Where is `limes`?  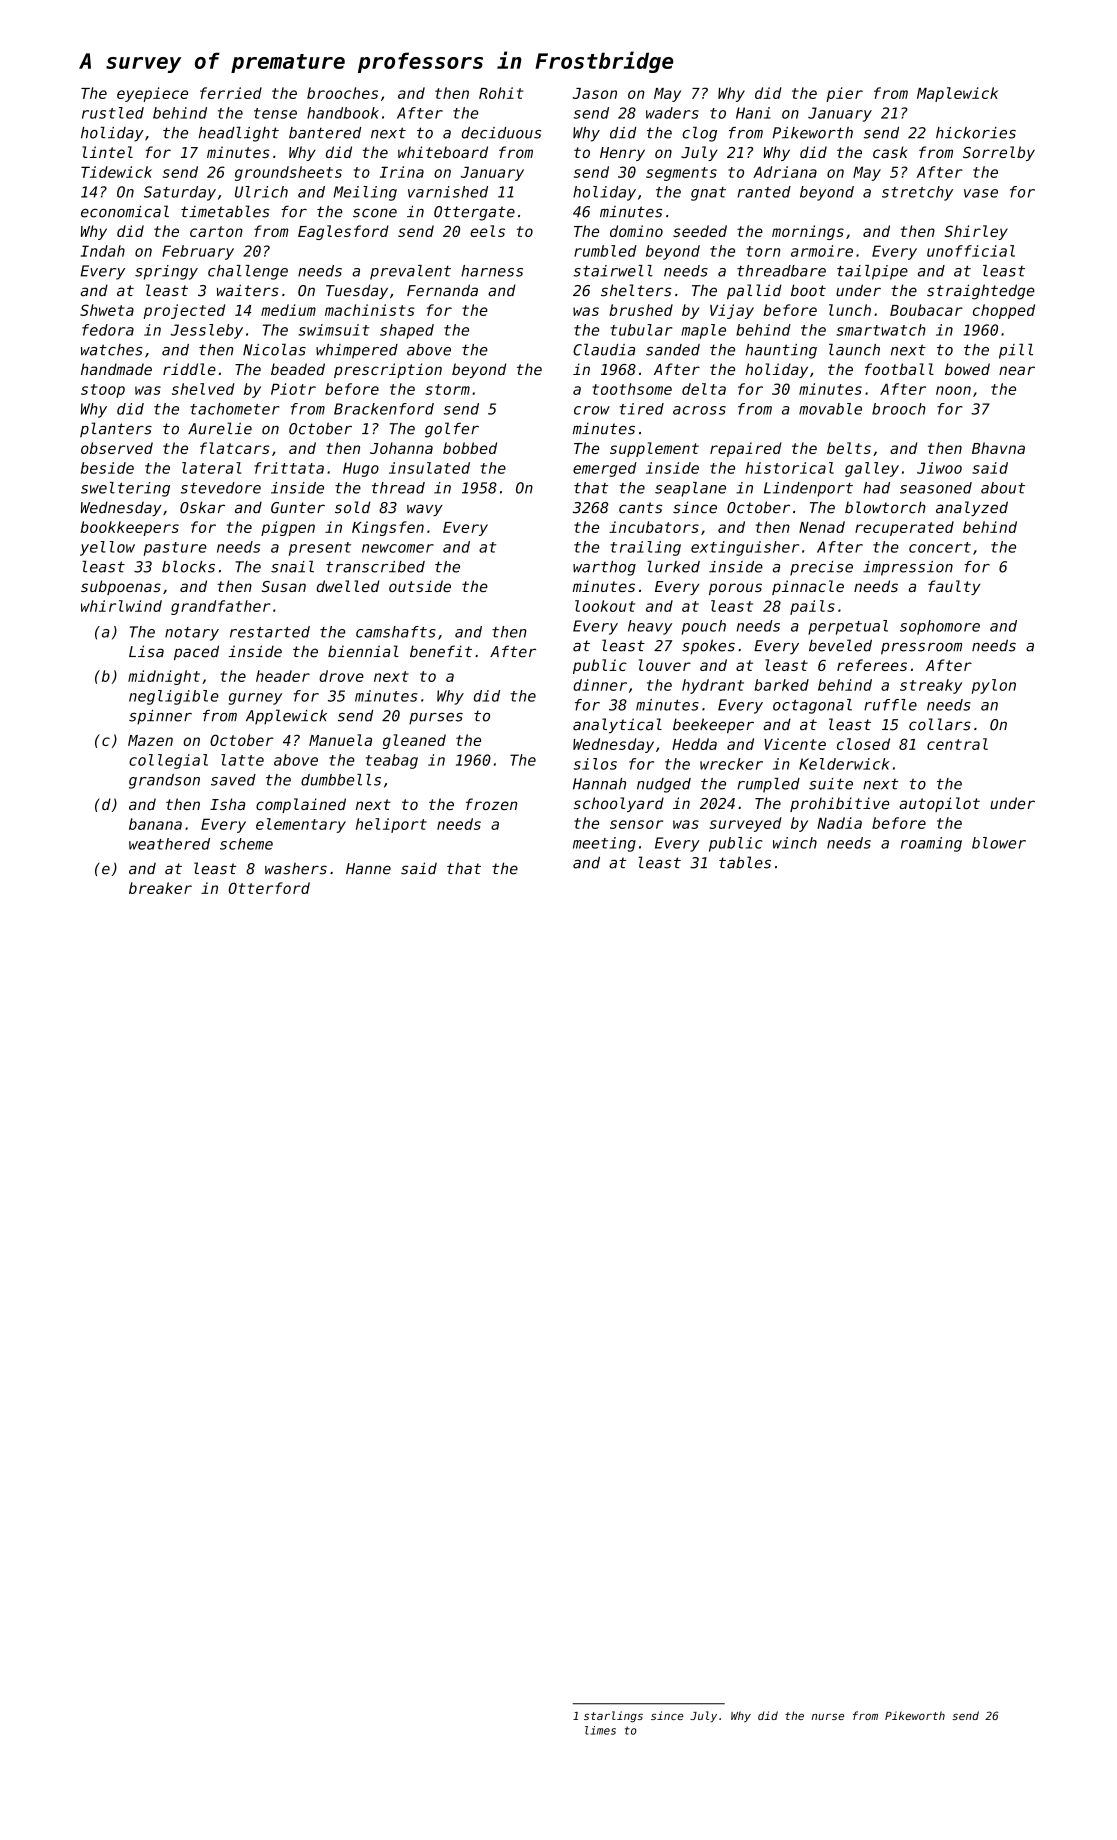 limes is located at coordinates (600, 1730).
